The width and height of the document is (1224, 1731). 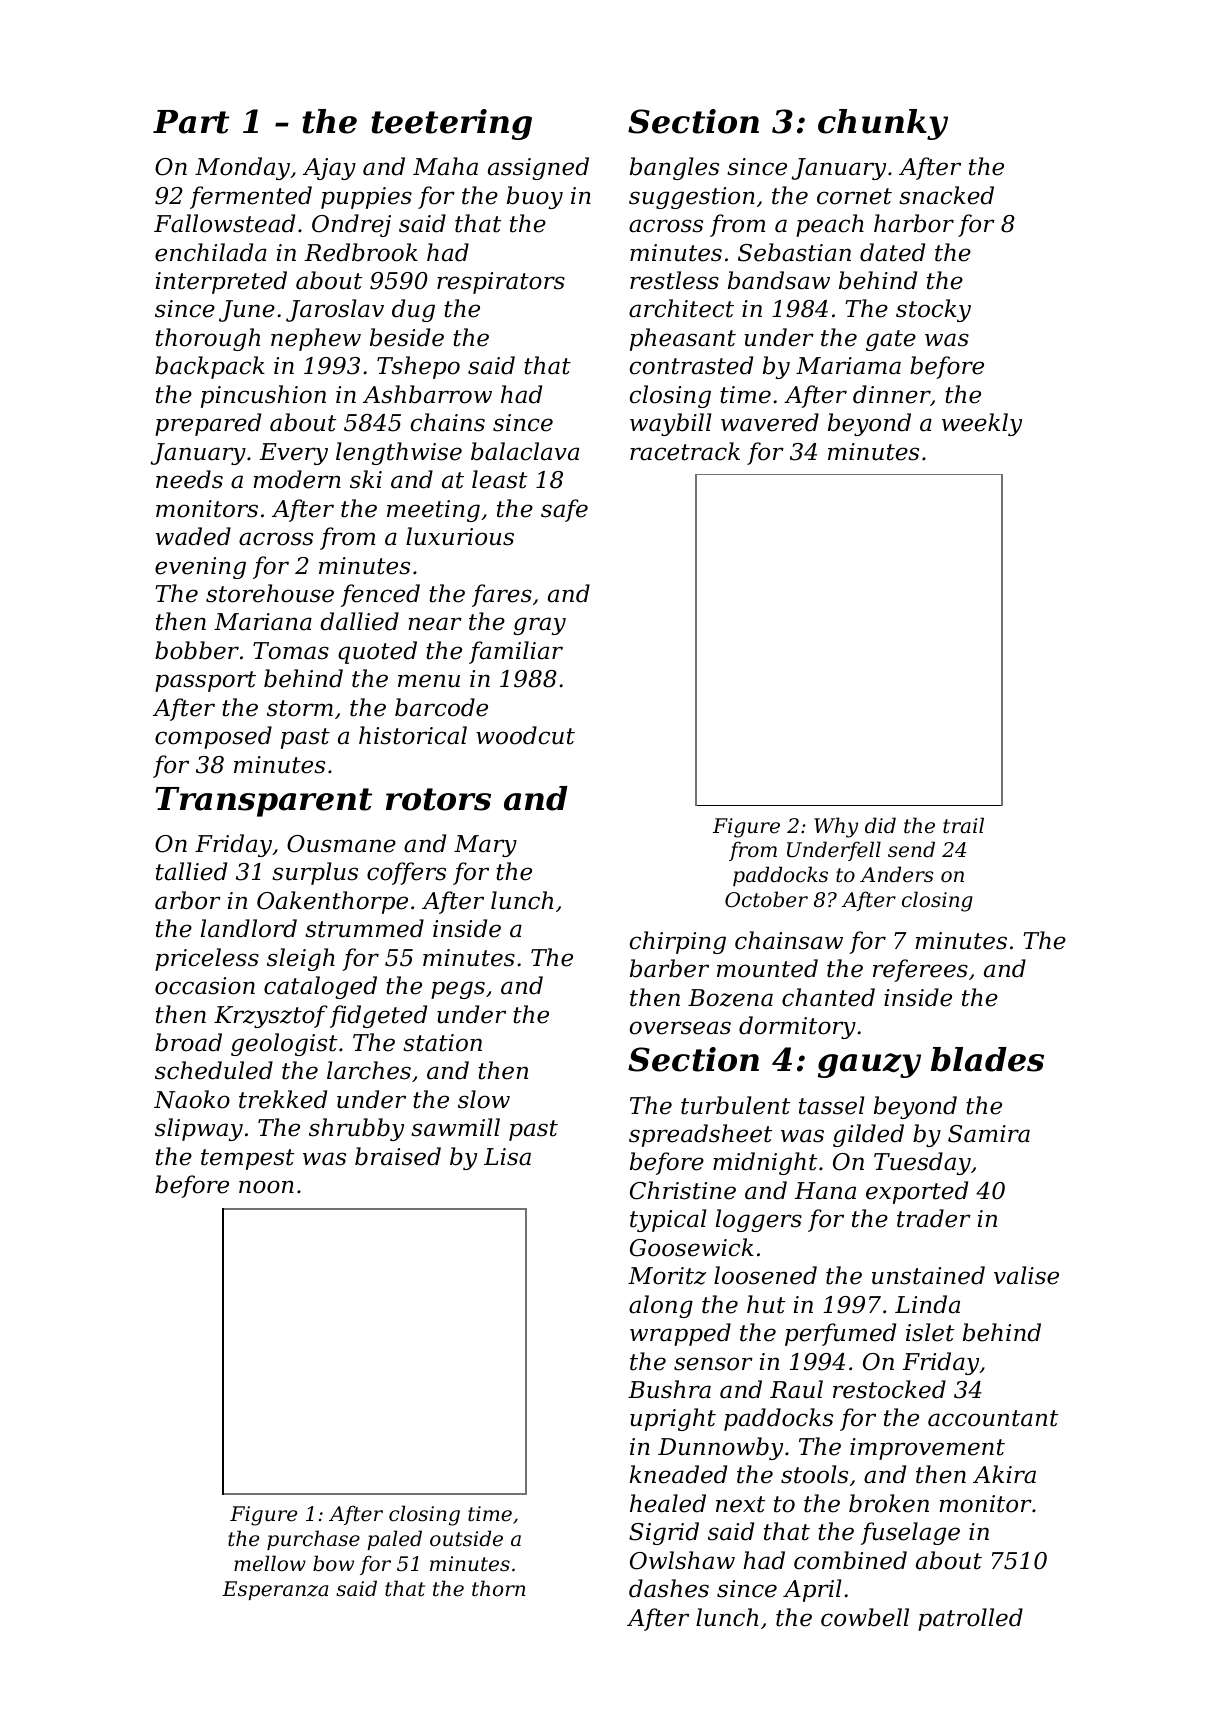 I want to click on gray, so click(x=539, y=626).
